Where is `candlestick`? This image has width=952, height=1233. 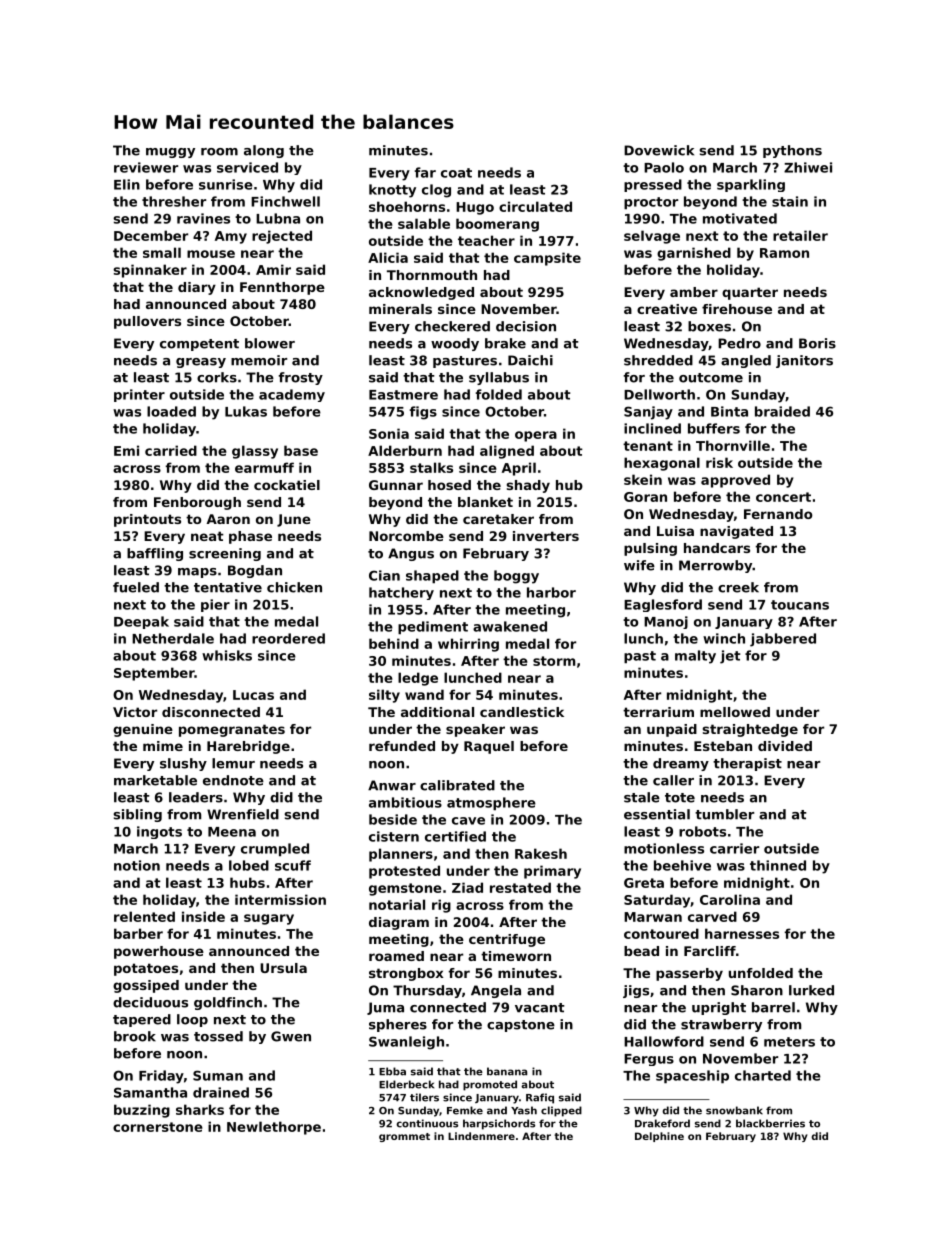 candlestick is located at coordinates (522, 712).
